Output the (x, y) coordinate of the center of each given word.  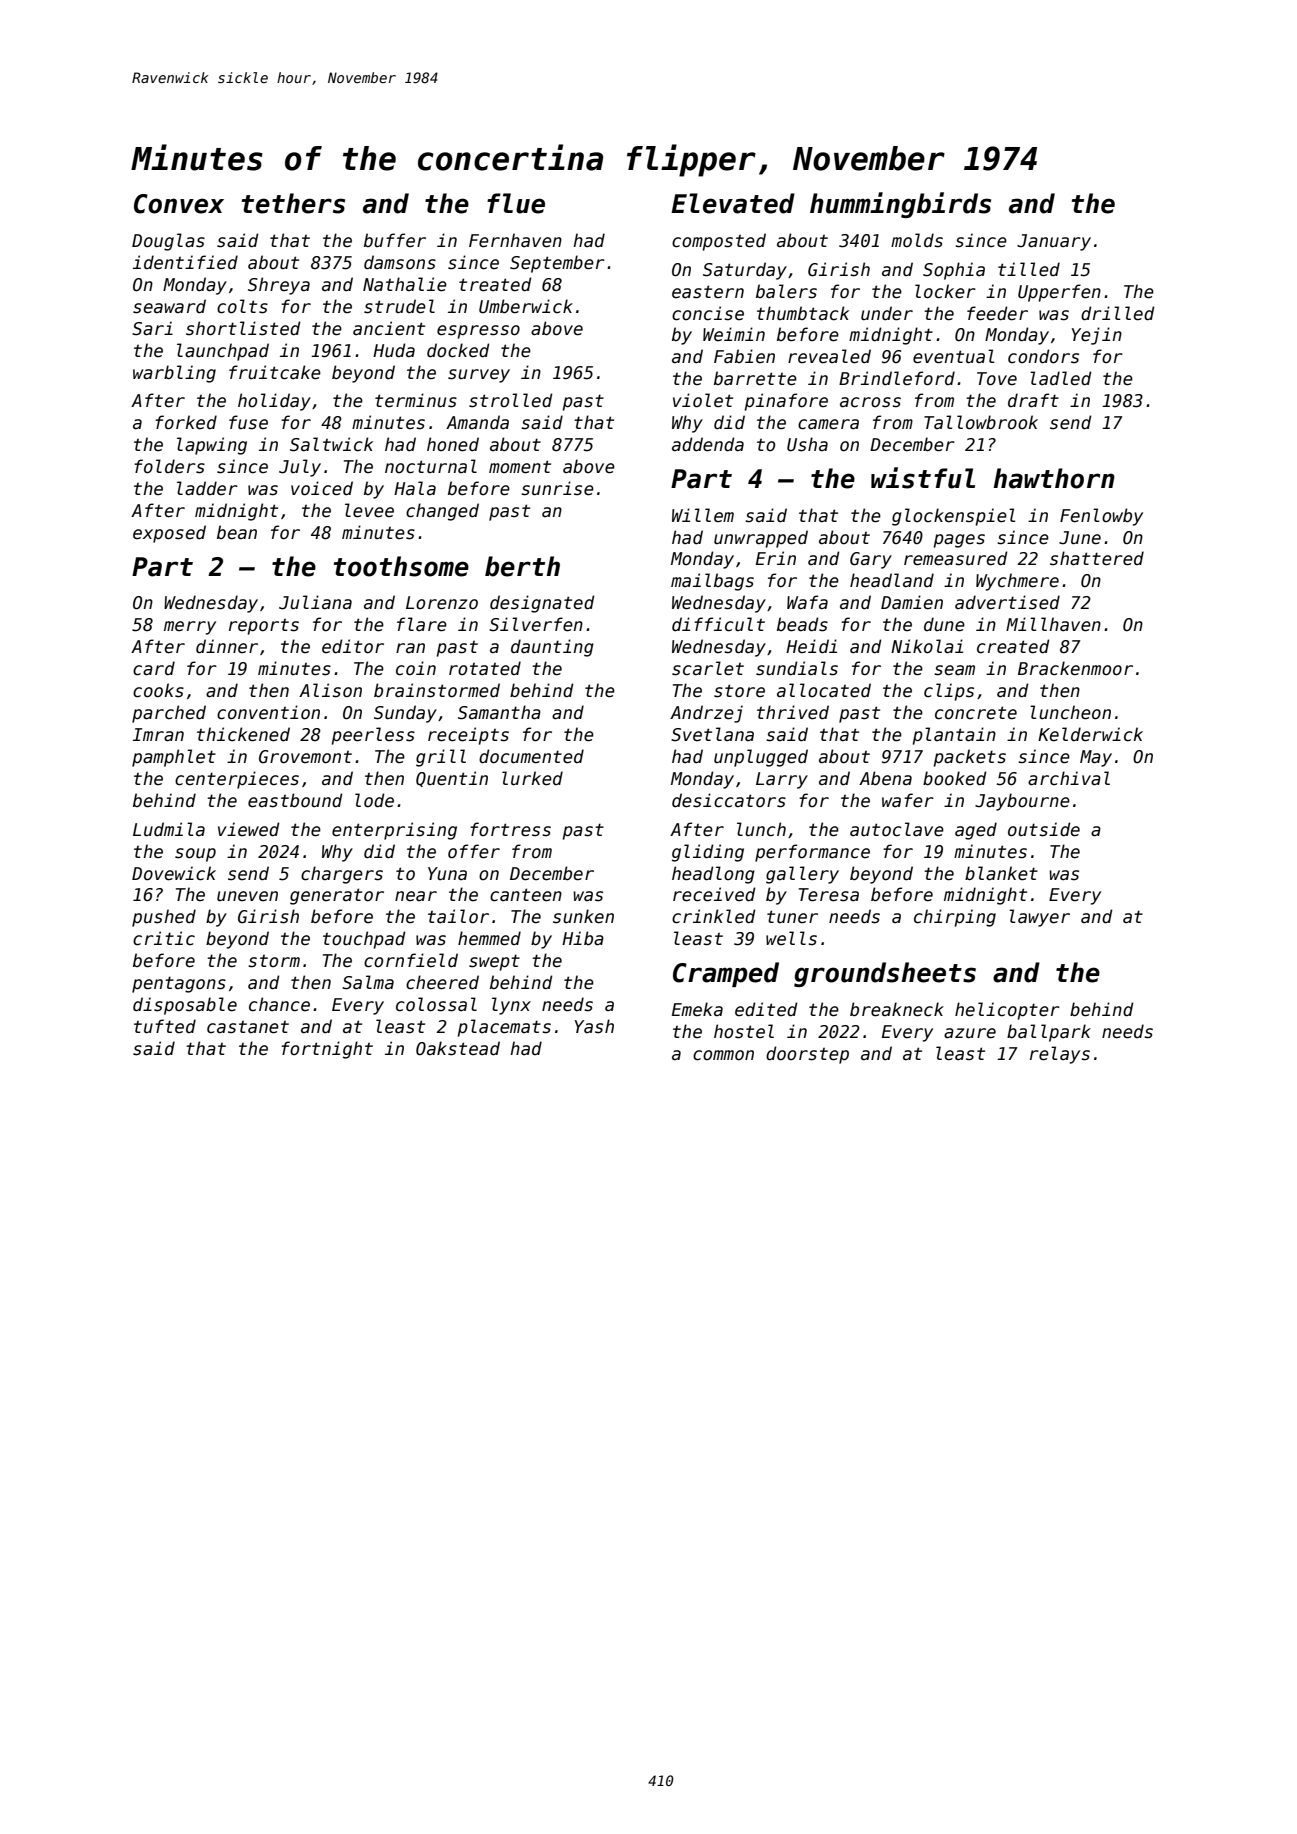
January (1054, 242)
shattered (1097, 558)
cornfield (411, 960)
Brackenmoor (1075, 668)
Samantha (499, 712)
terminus (416, 400)
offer (474, 851)
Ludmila (169, 829)
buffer (395, 240)
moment (520, 467)
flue (516, 203)
